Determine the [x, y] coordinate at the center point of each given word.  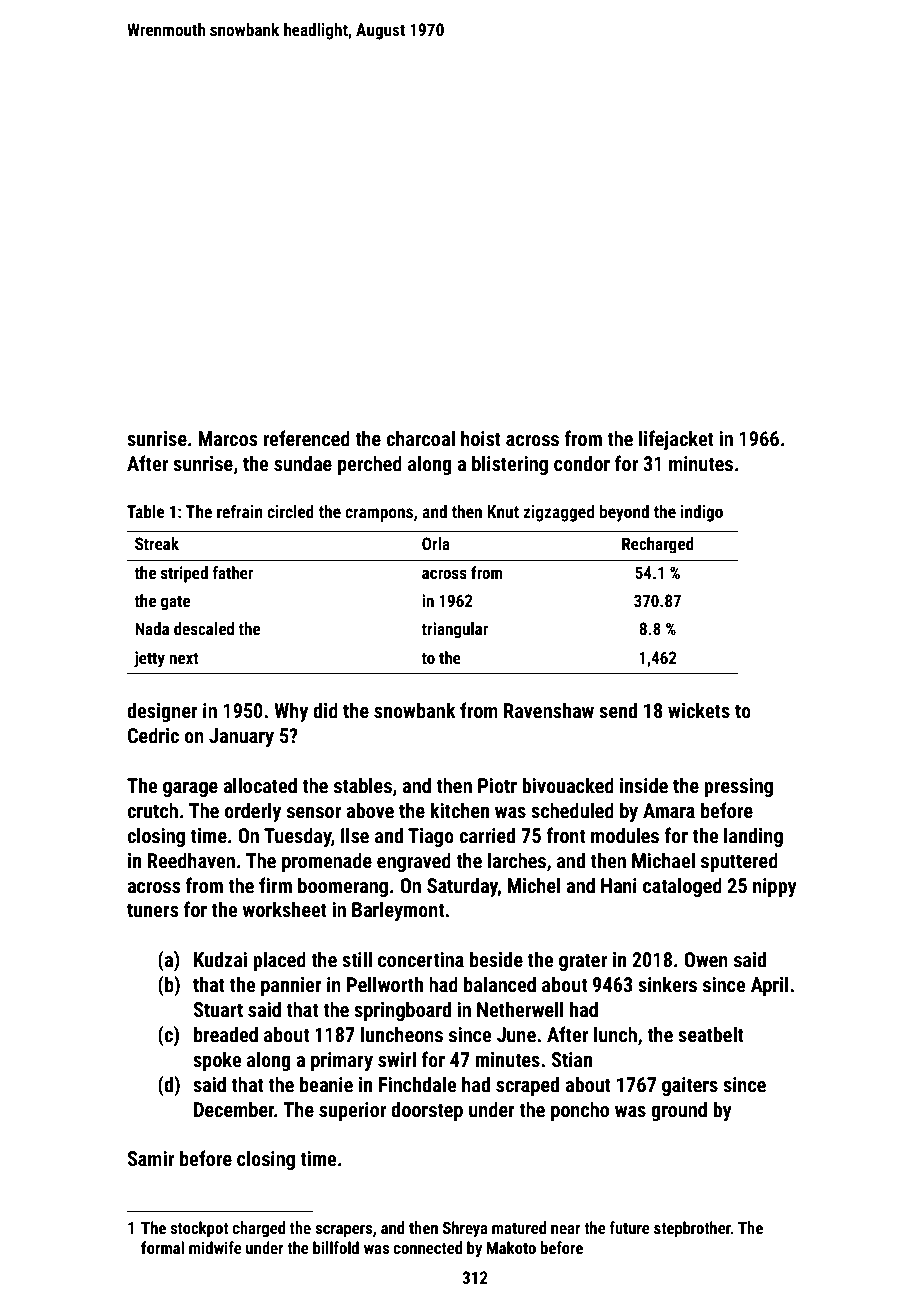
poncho [580, 1111]
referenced [306, 438]
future [629, 1227]
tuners [152, 910]
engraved [414, 862]
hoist [481, 438]
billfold [336, 1247]
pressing [738, 787]
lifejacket [676, 440]
